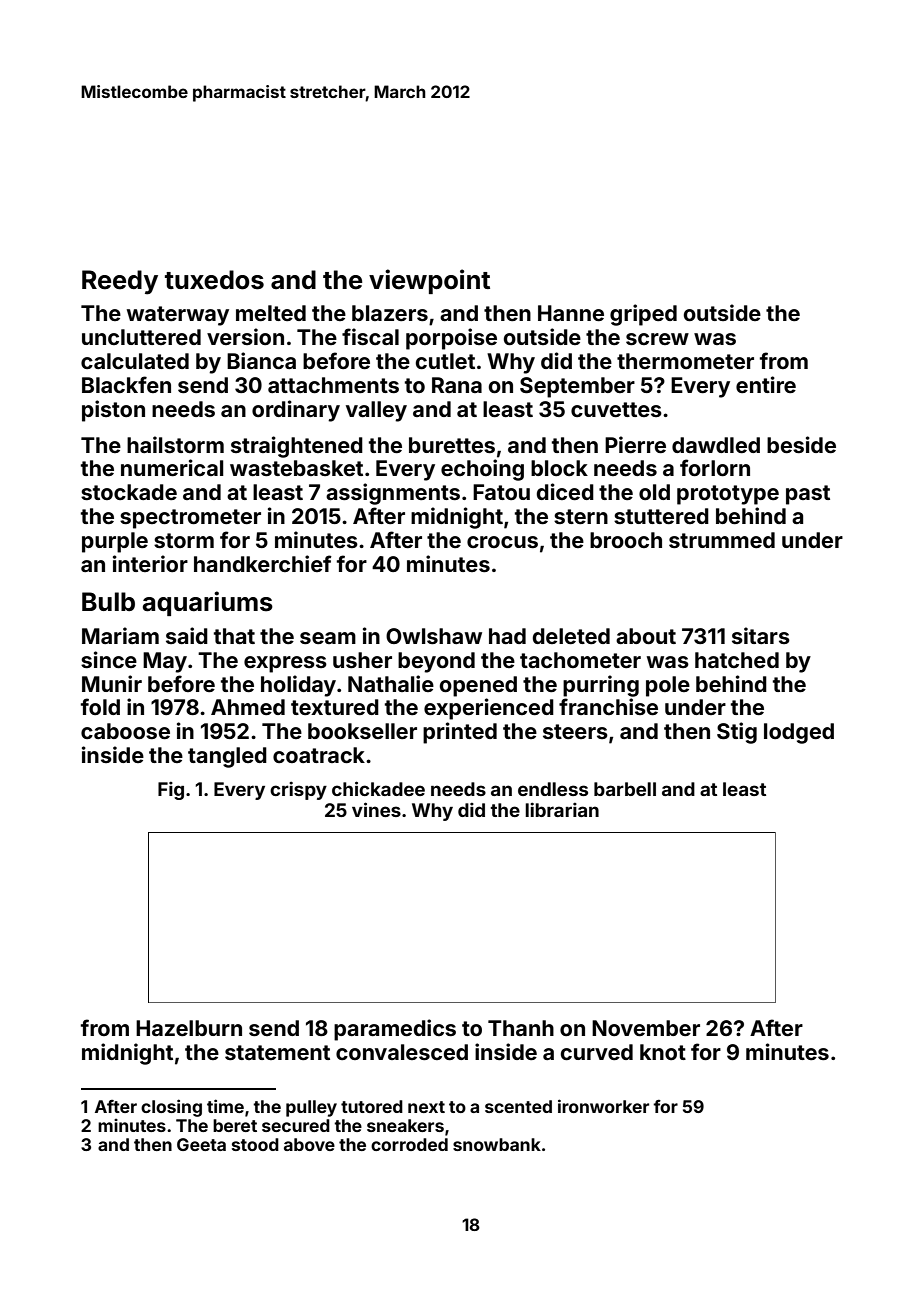  I want to click on uncluttered, so click(141, 337).
